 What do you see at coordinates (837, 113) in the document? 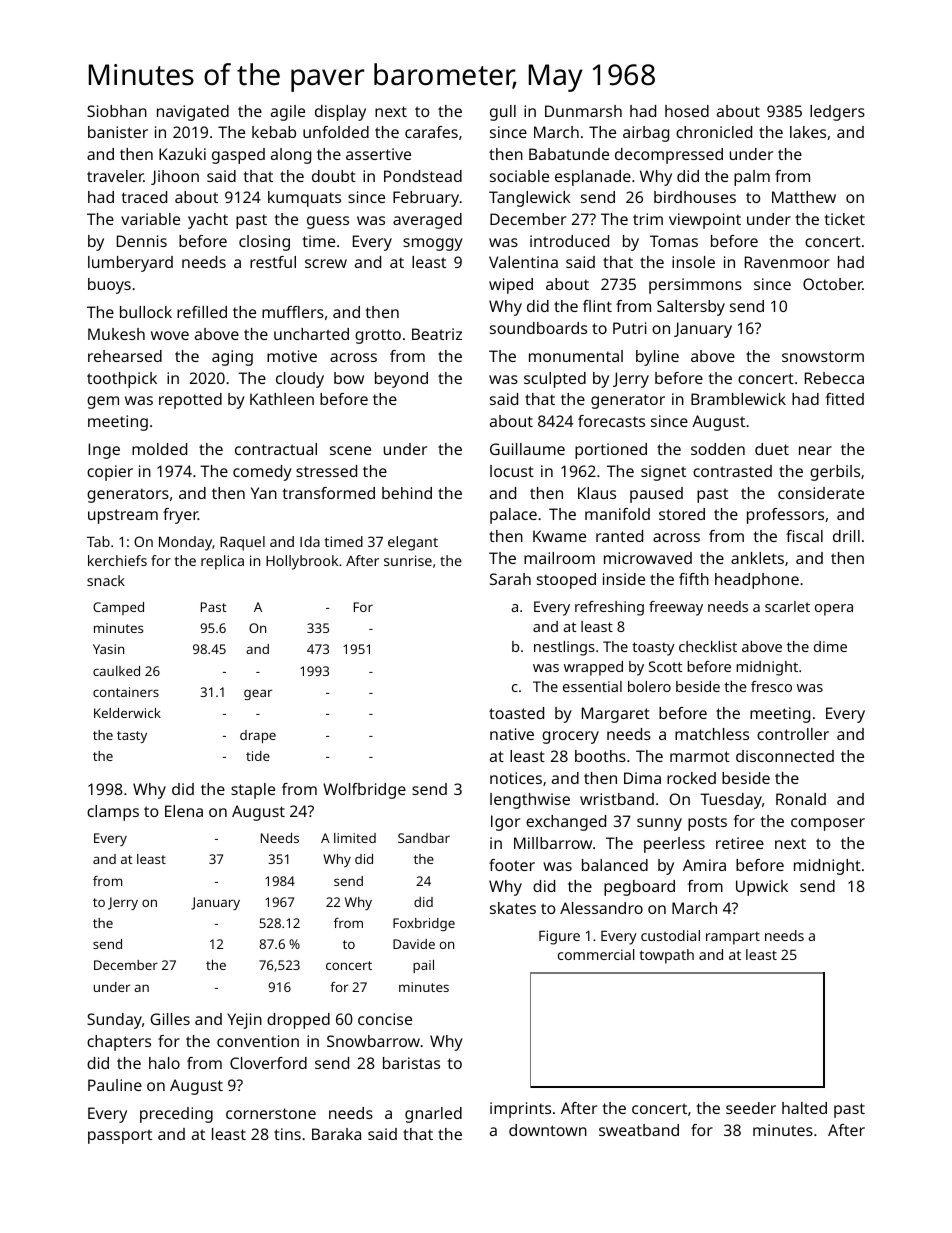
I see `ledgers` at bounding box center [837, 113].
